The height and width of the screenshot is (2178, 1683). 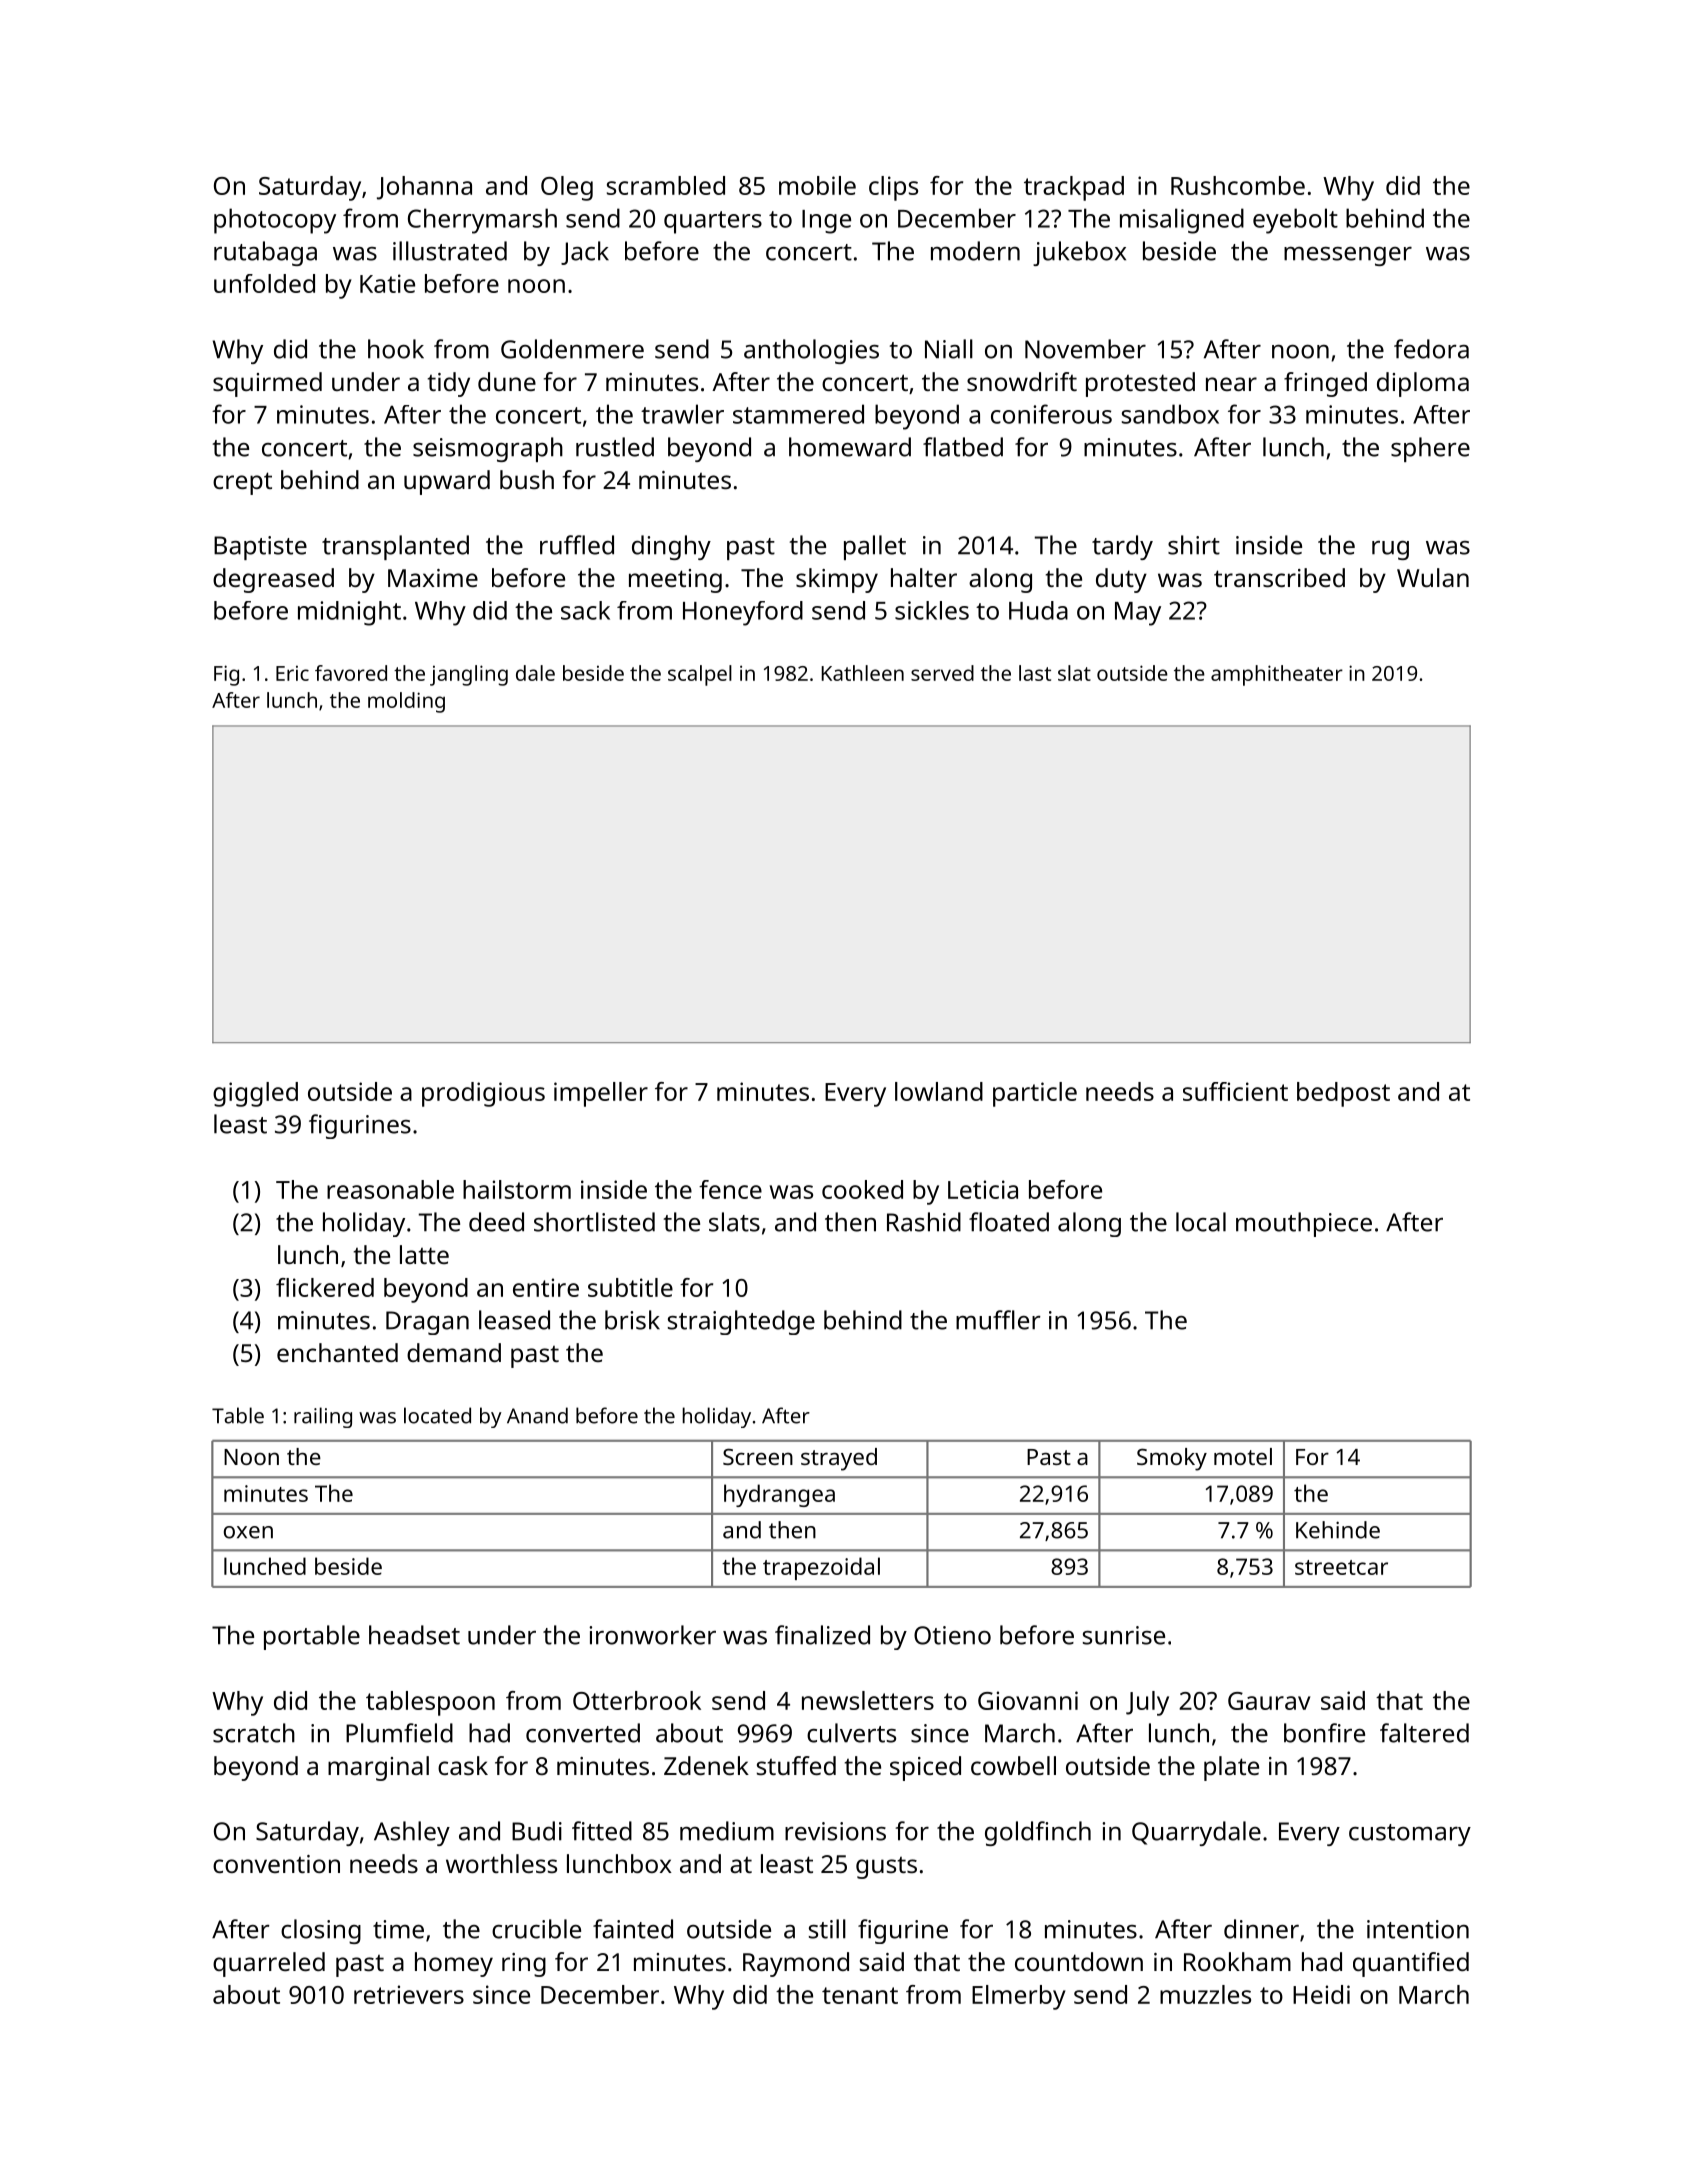 I want to click on medium, so click(x=727, y=1831).
